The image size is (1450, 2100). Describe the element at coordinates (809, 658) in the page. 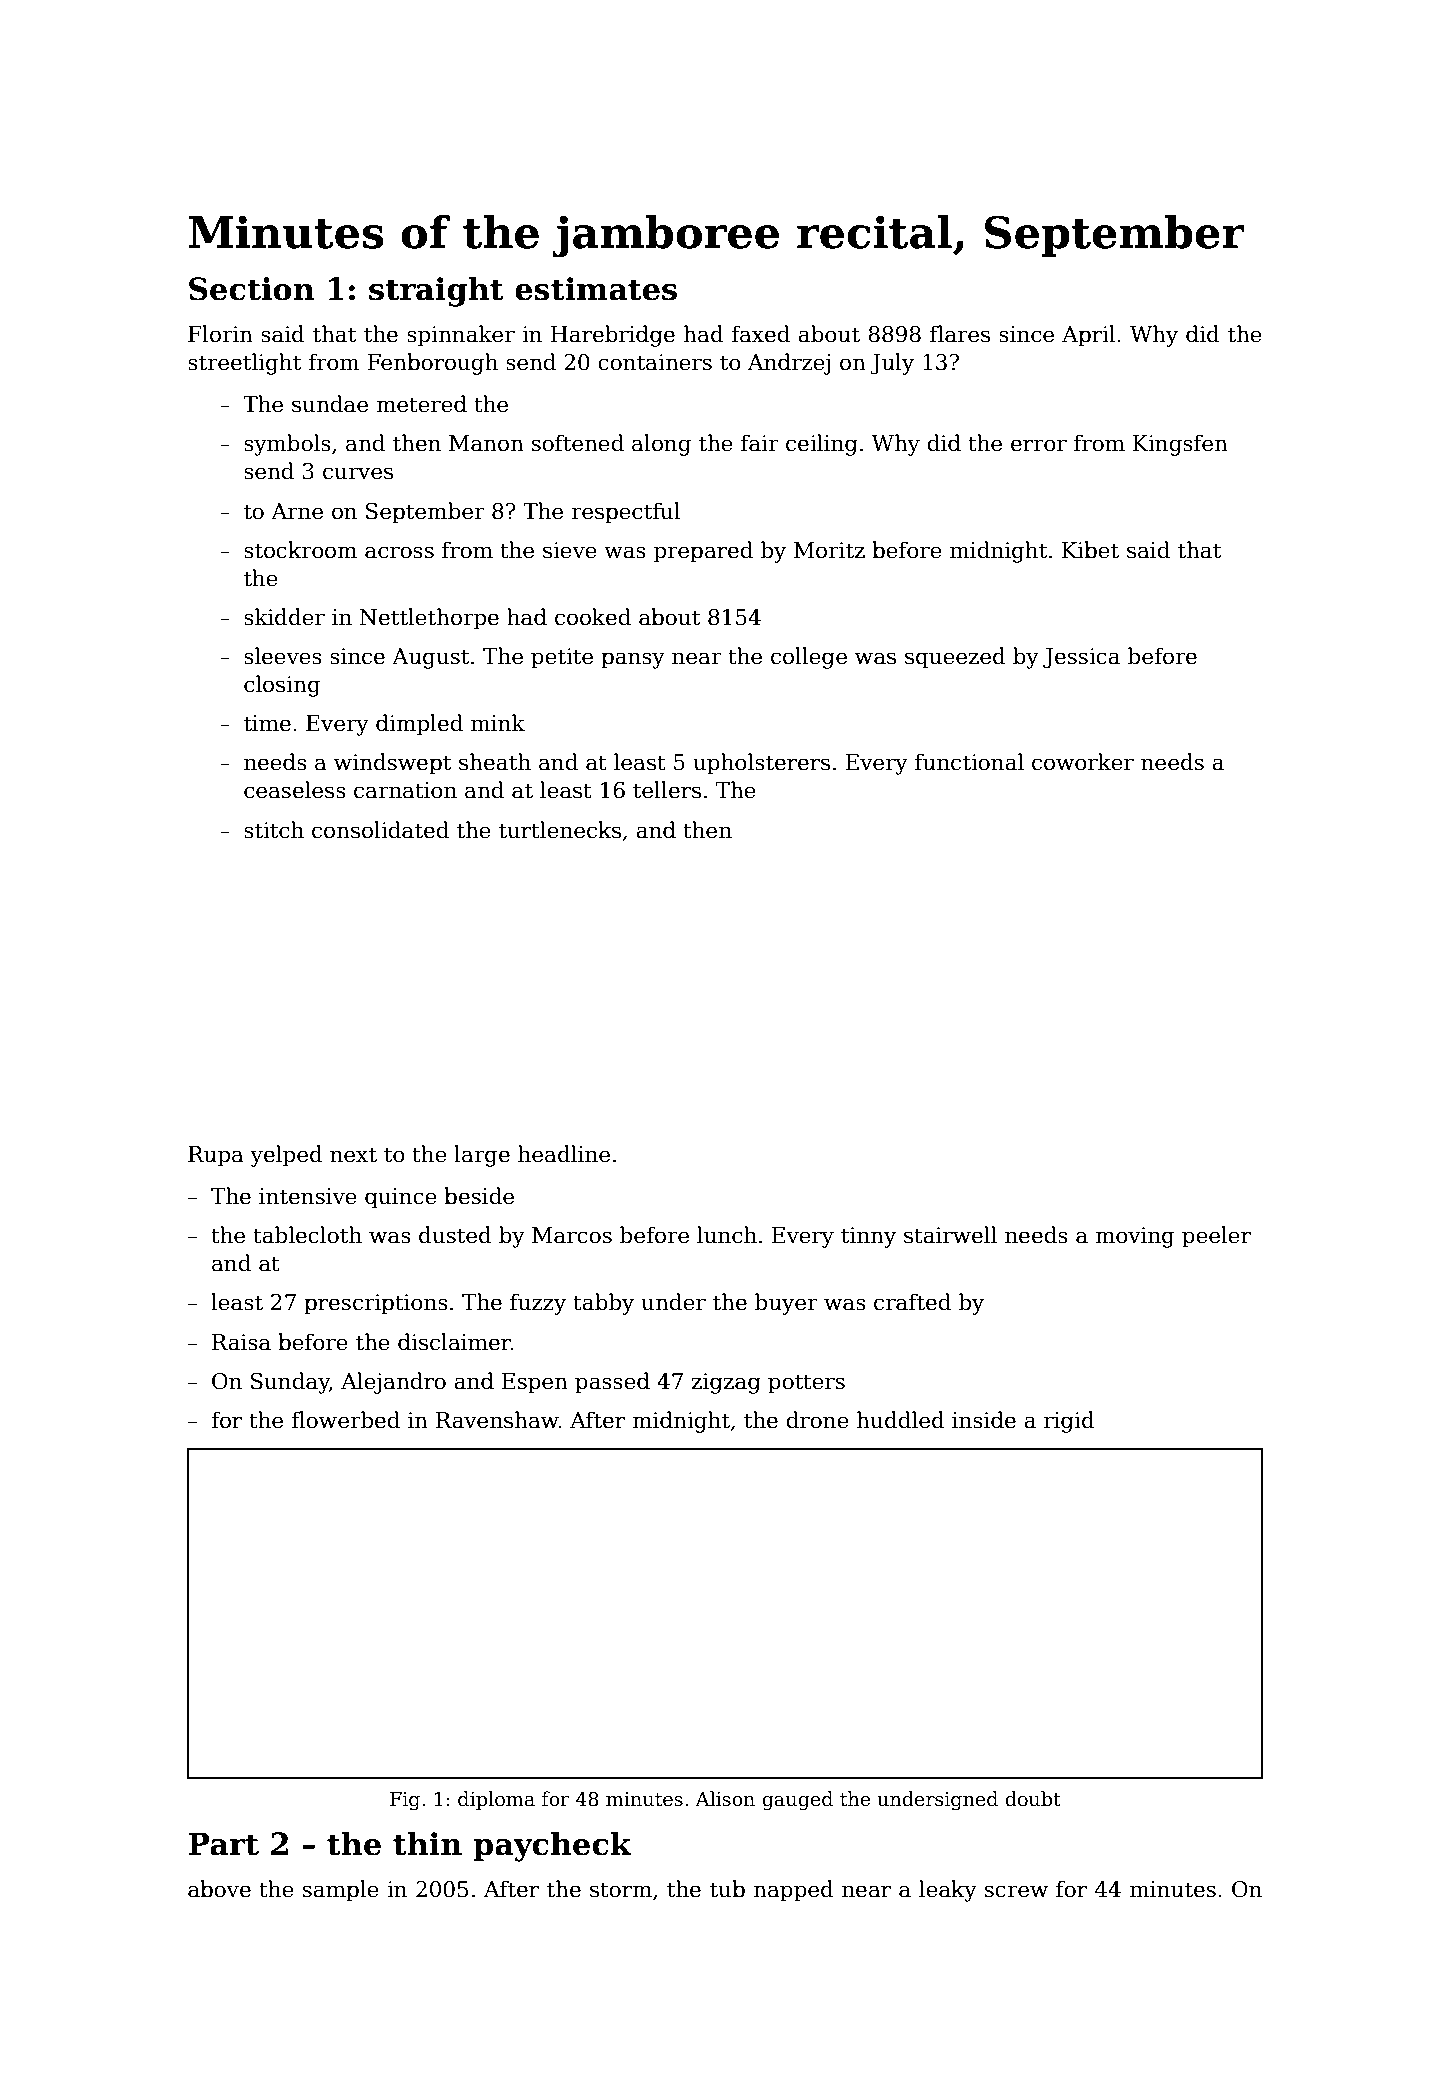

I see `college` at that location.
